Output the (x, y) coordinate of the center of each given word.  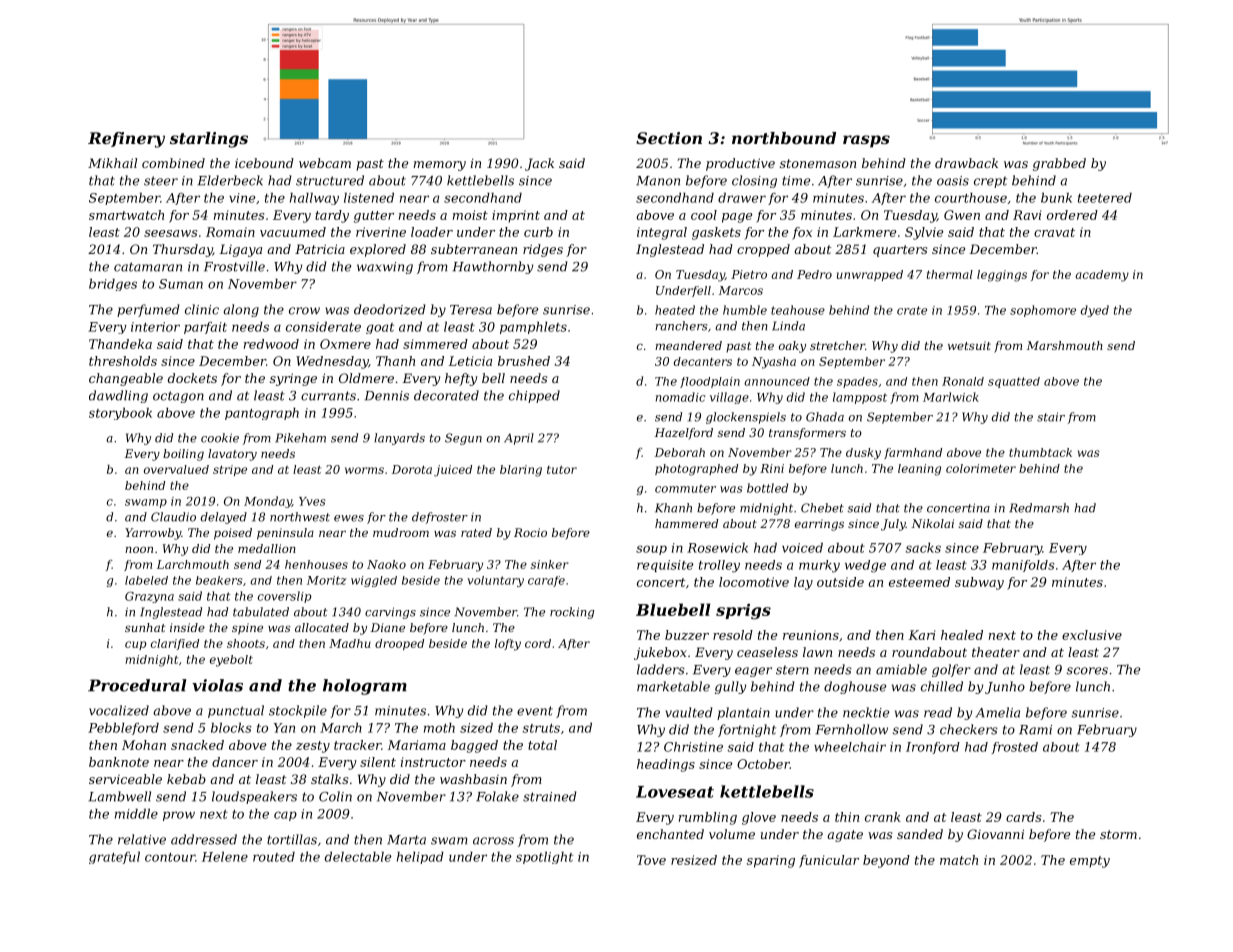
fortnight (747, 730)
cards (1023, 817)
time (796, 181)
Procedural (137, 685)
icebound (264, 163)
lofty (508, 645)
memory (440, 166)
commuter (685, 488)
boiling (183, 455)
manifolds (1023, 566)
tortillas (292, 839)
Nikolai (932, 523)
